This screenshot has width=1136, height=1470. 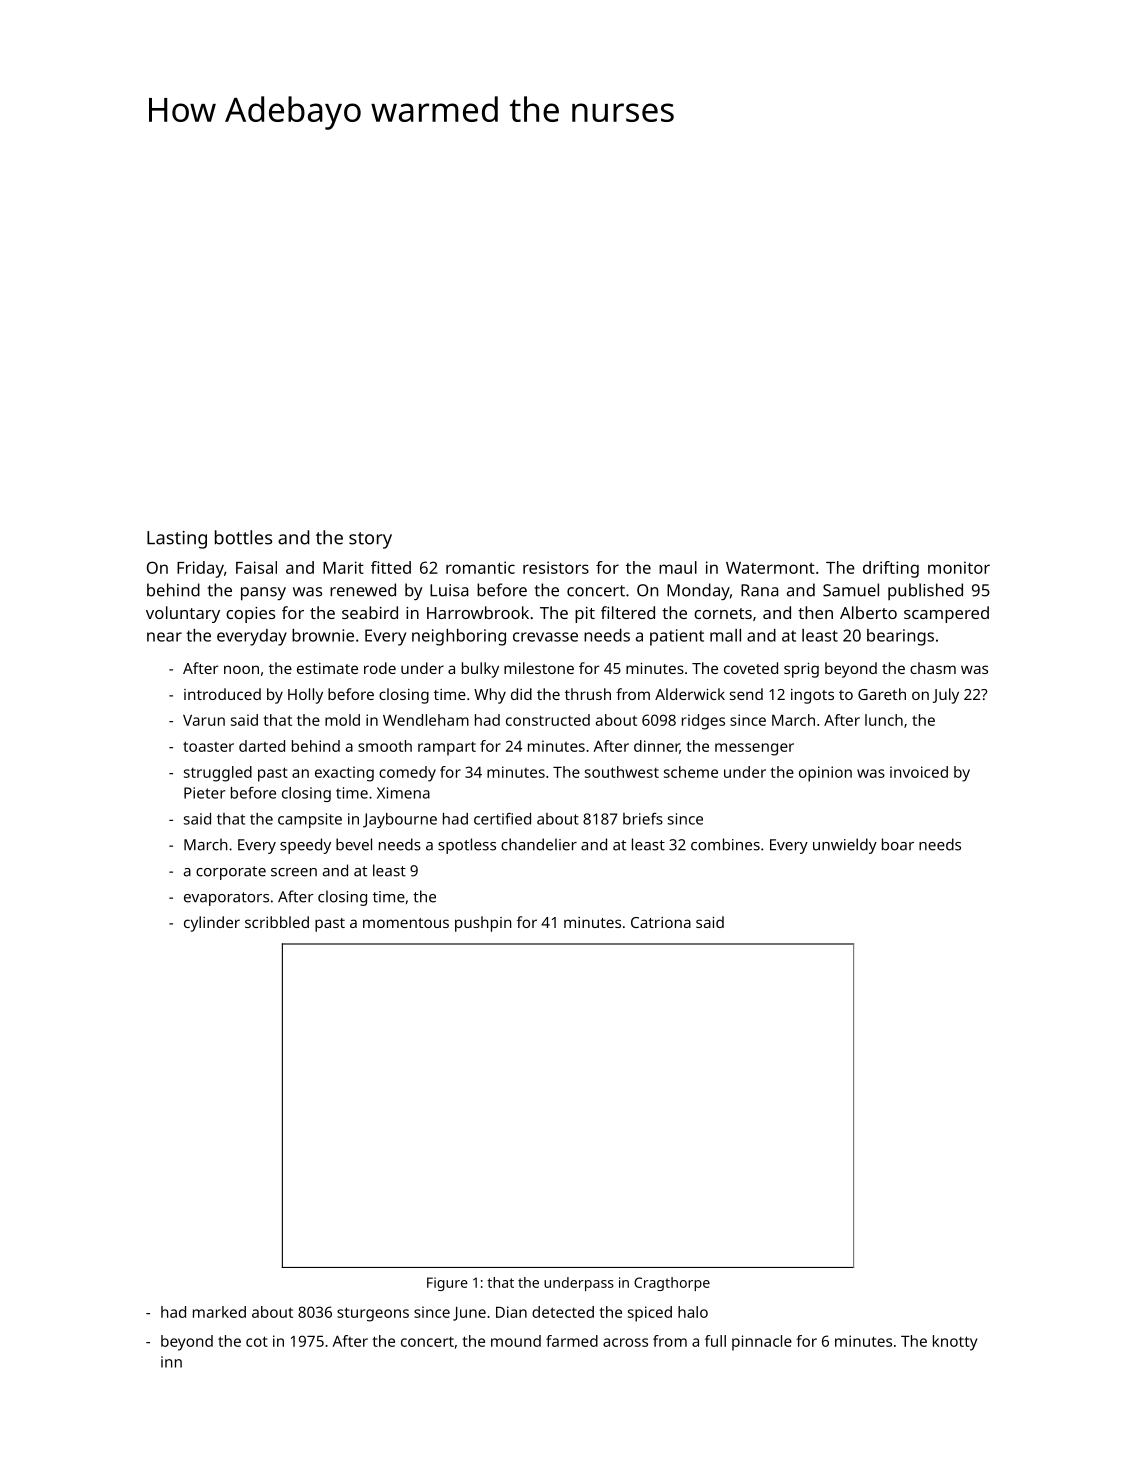 What do you see at coordinates (447, 1284) in the screenshot?
I see `Figure` at bounding box center [447, 1284].
